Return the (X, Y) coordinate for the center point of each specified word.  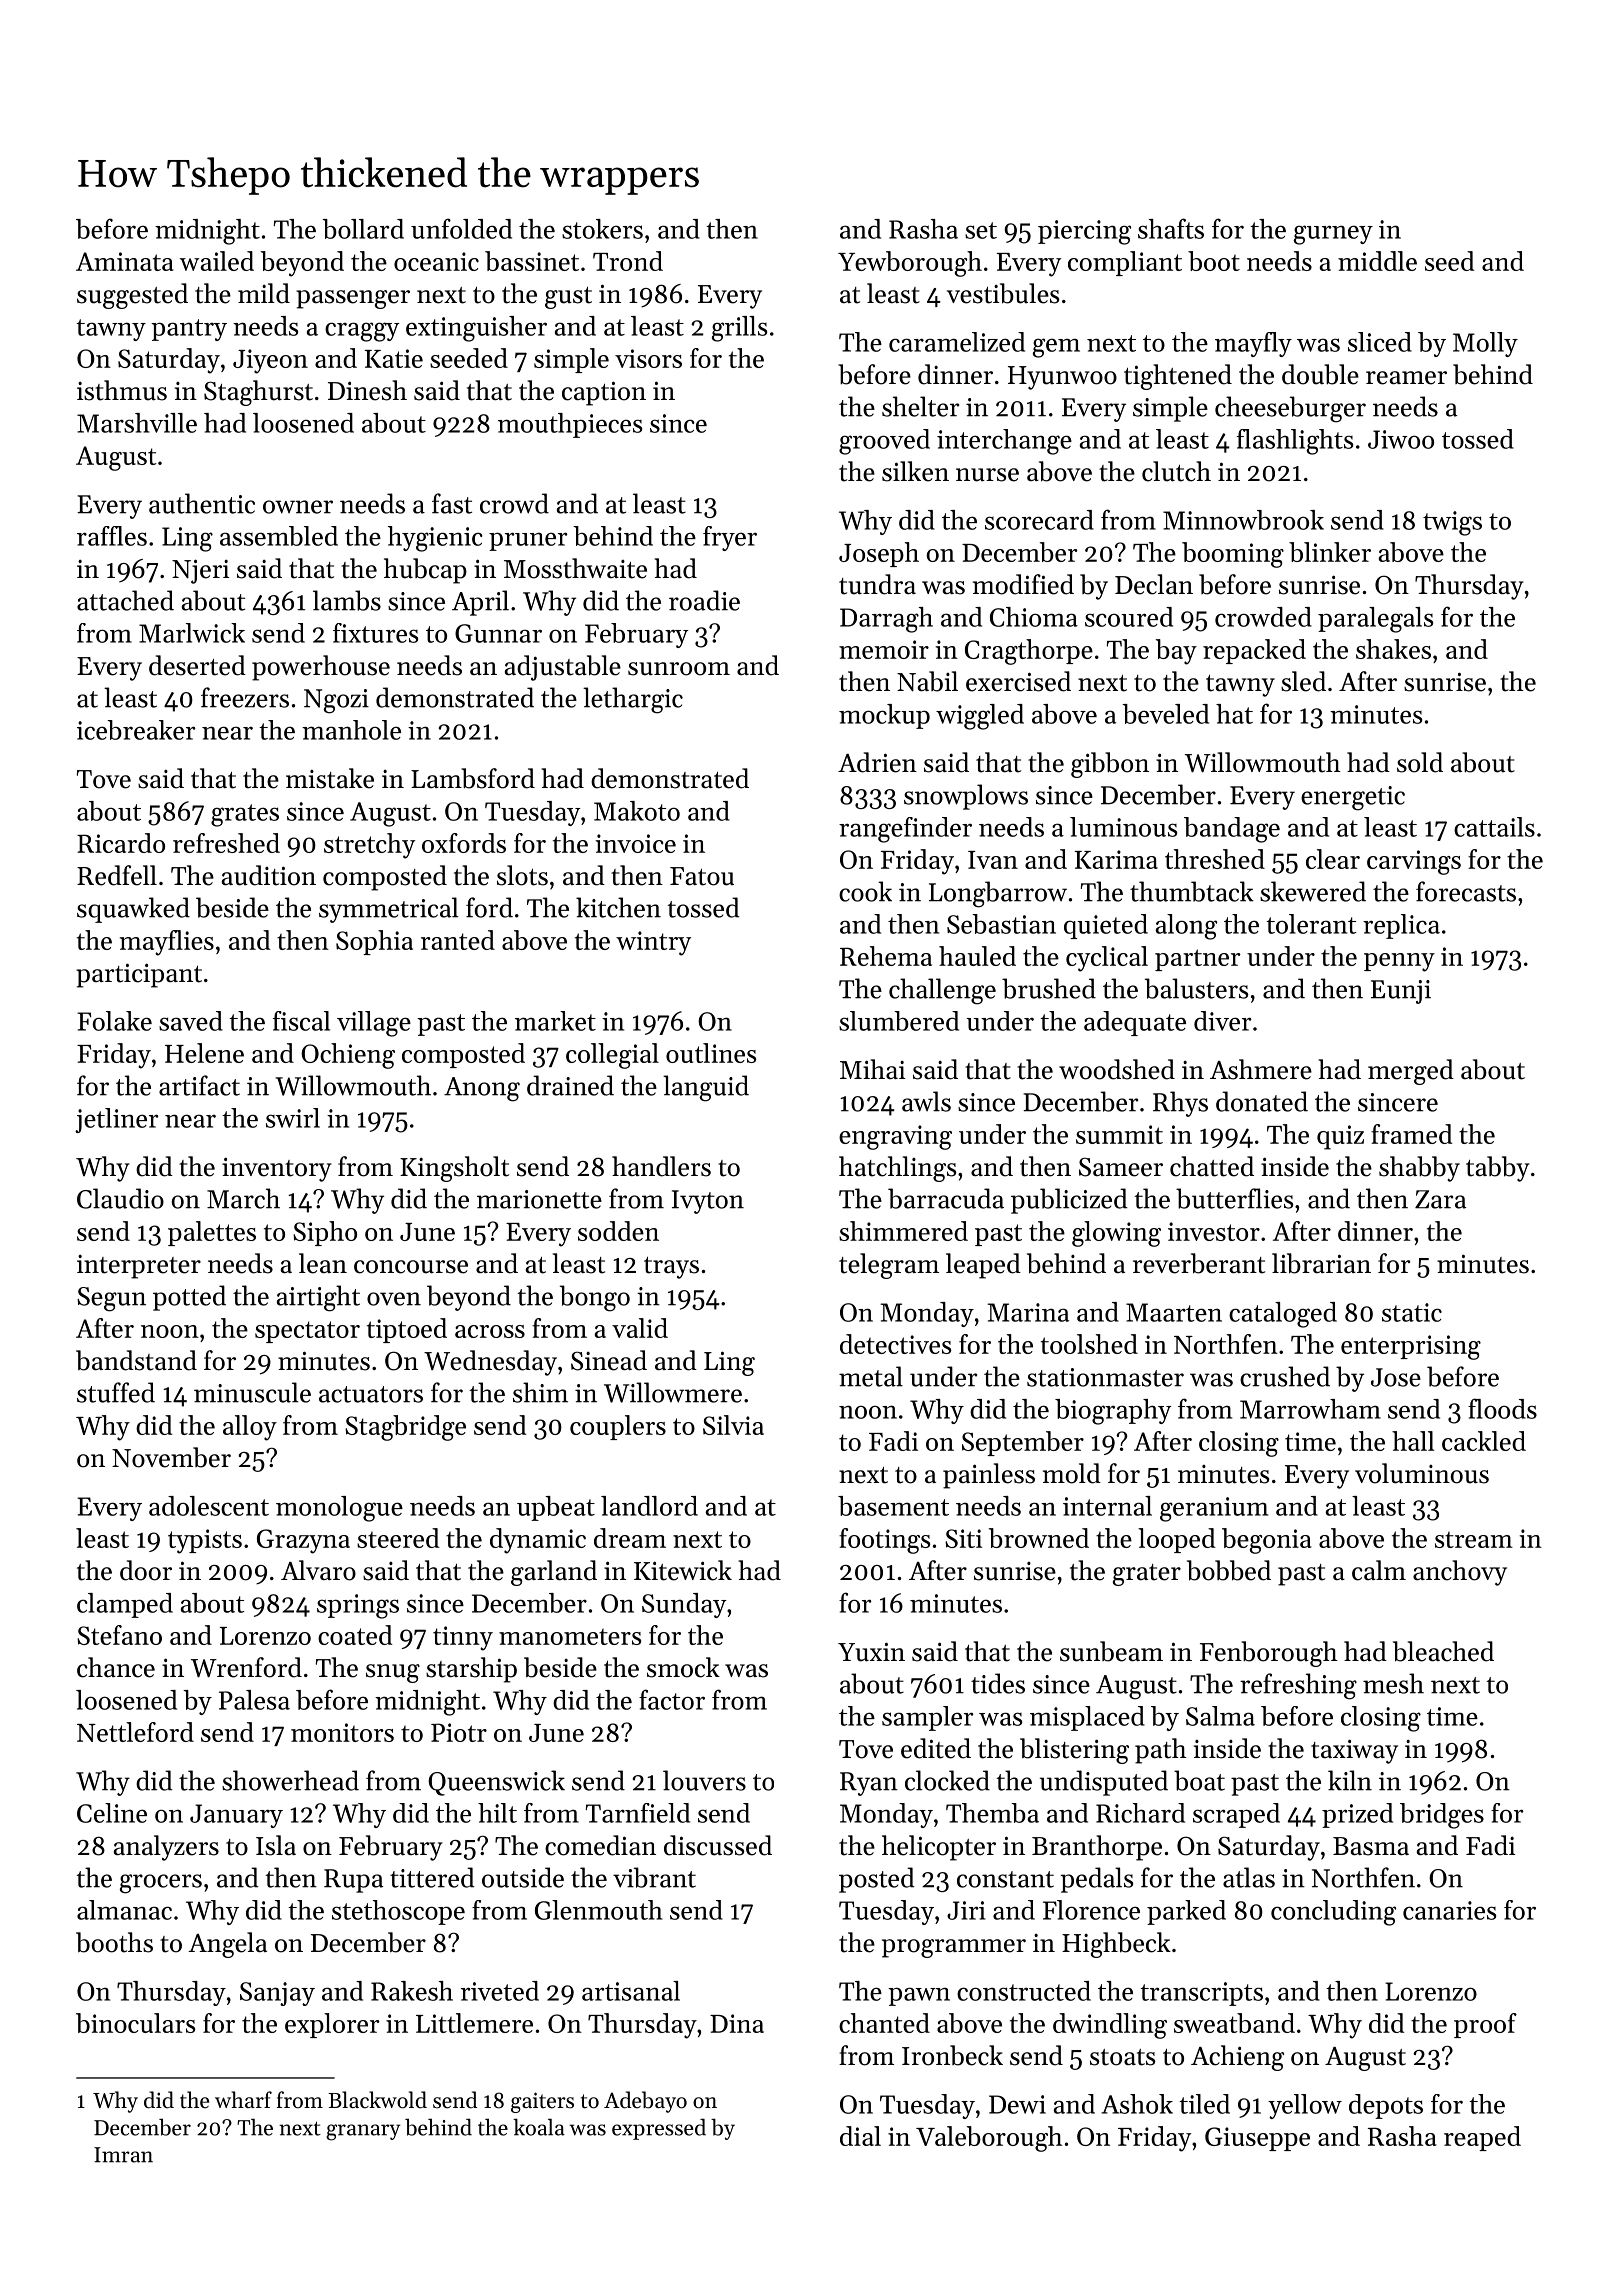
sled (1303, 681)
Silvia (733, 1425)
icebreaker (136, 730)
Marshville (137, 423)
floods (1502, 1408)
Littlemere (474, 2023)
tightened (1178, 377)
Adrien (877, 762)
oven (394, 1299)
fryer (730, 538)
